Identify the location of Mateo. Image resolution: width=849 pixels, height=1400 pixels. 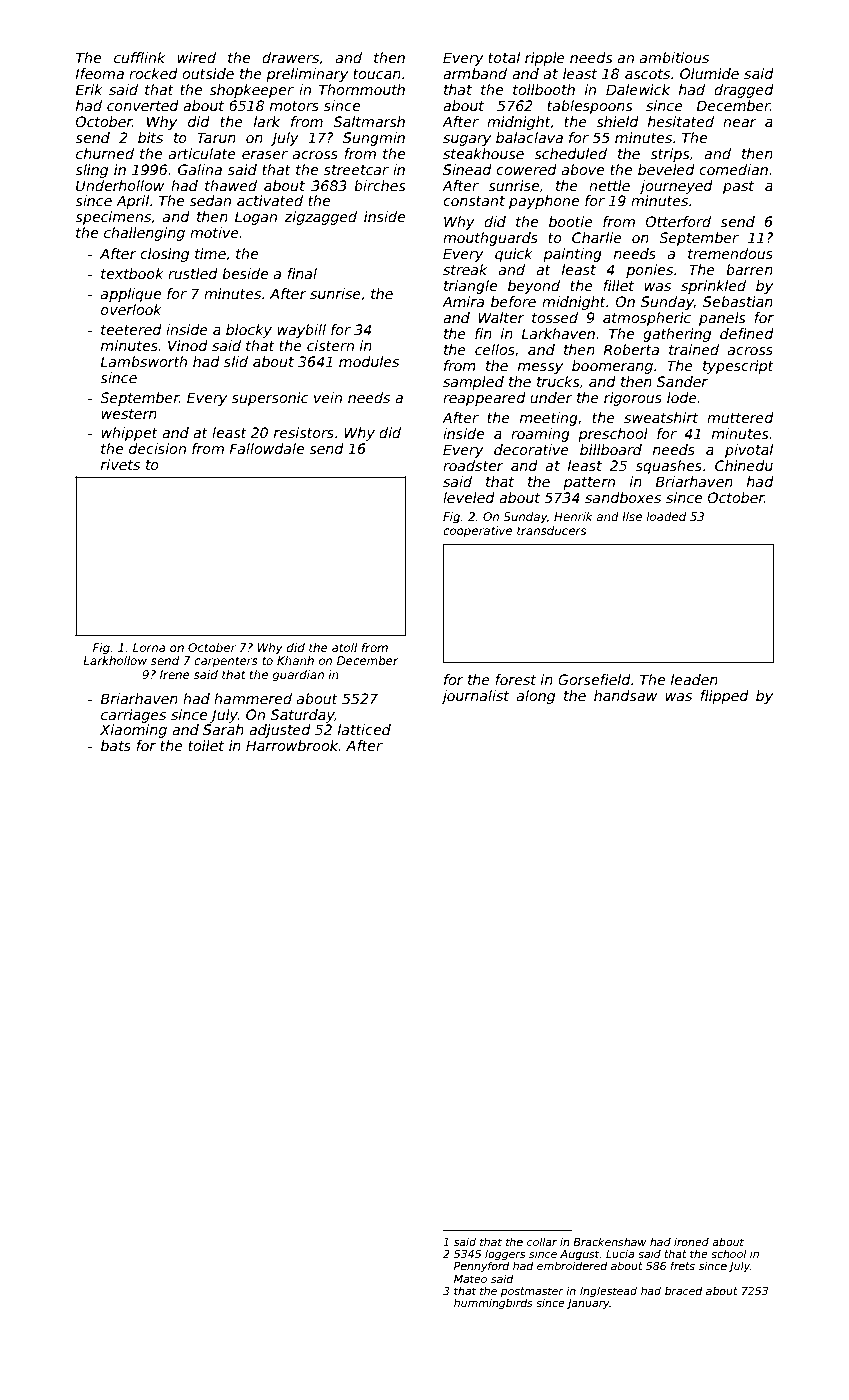
(470, 1279).
